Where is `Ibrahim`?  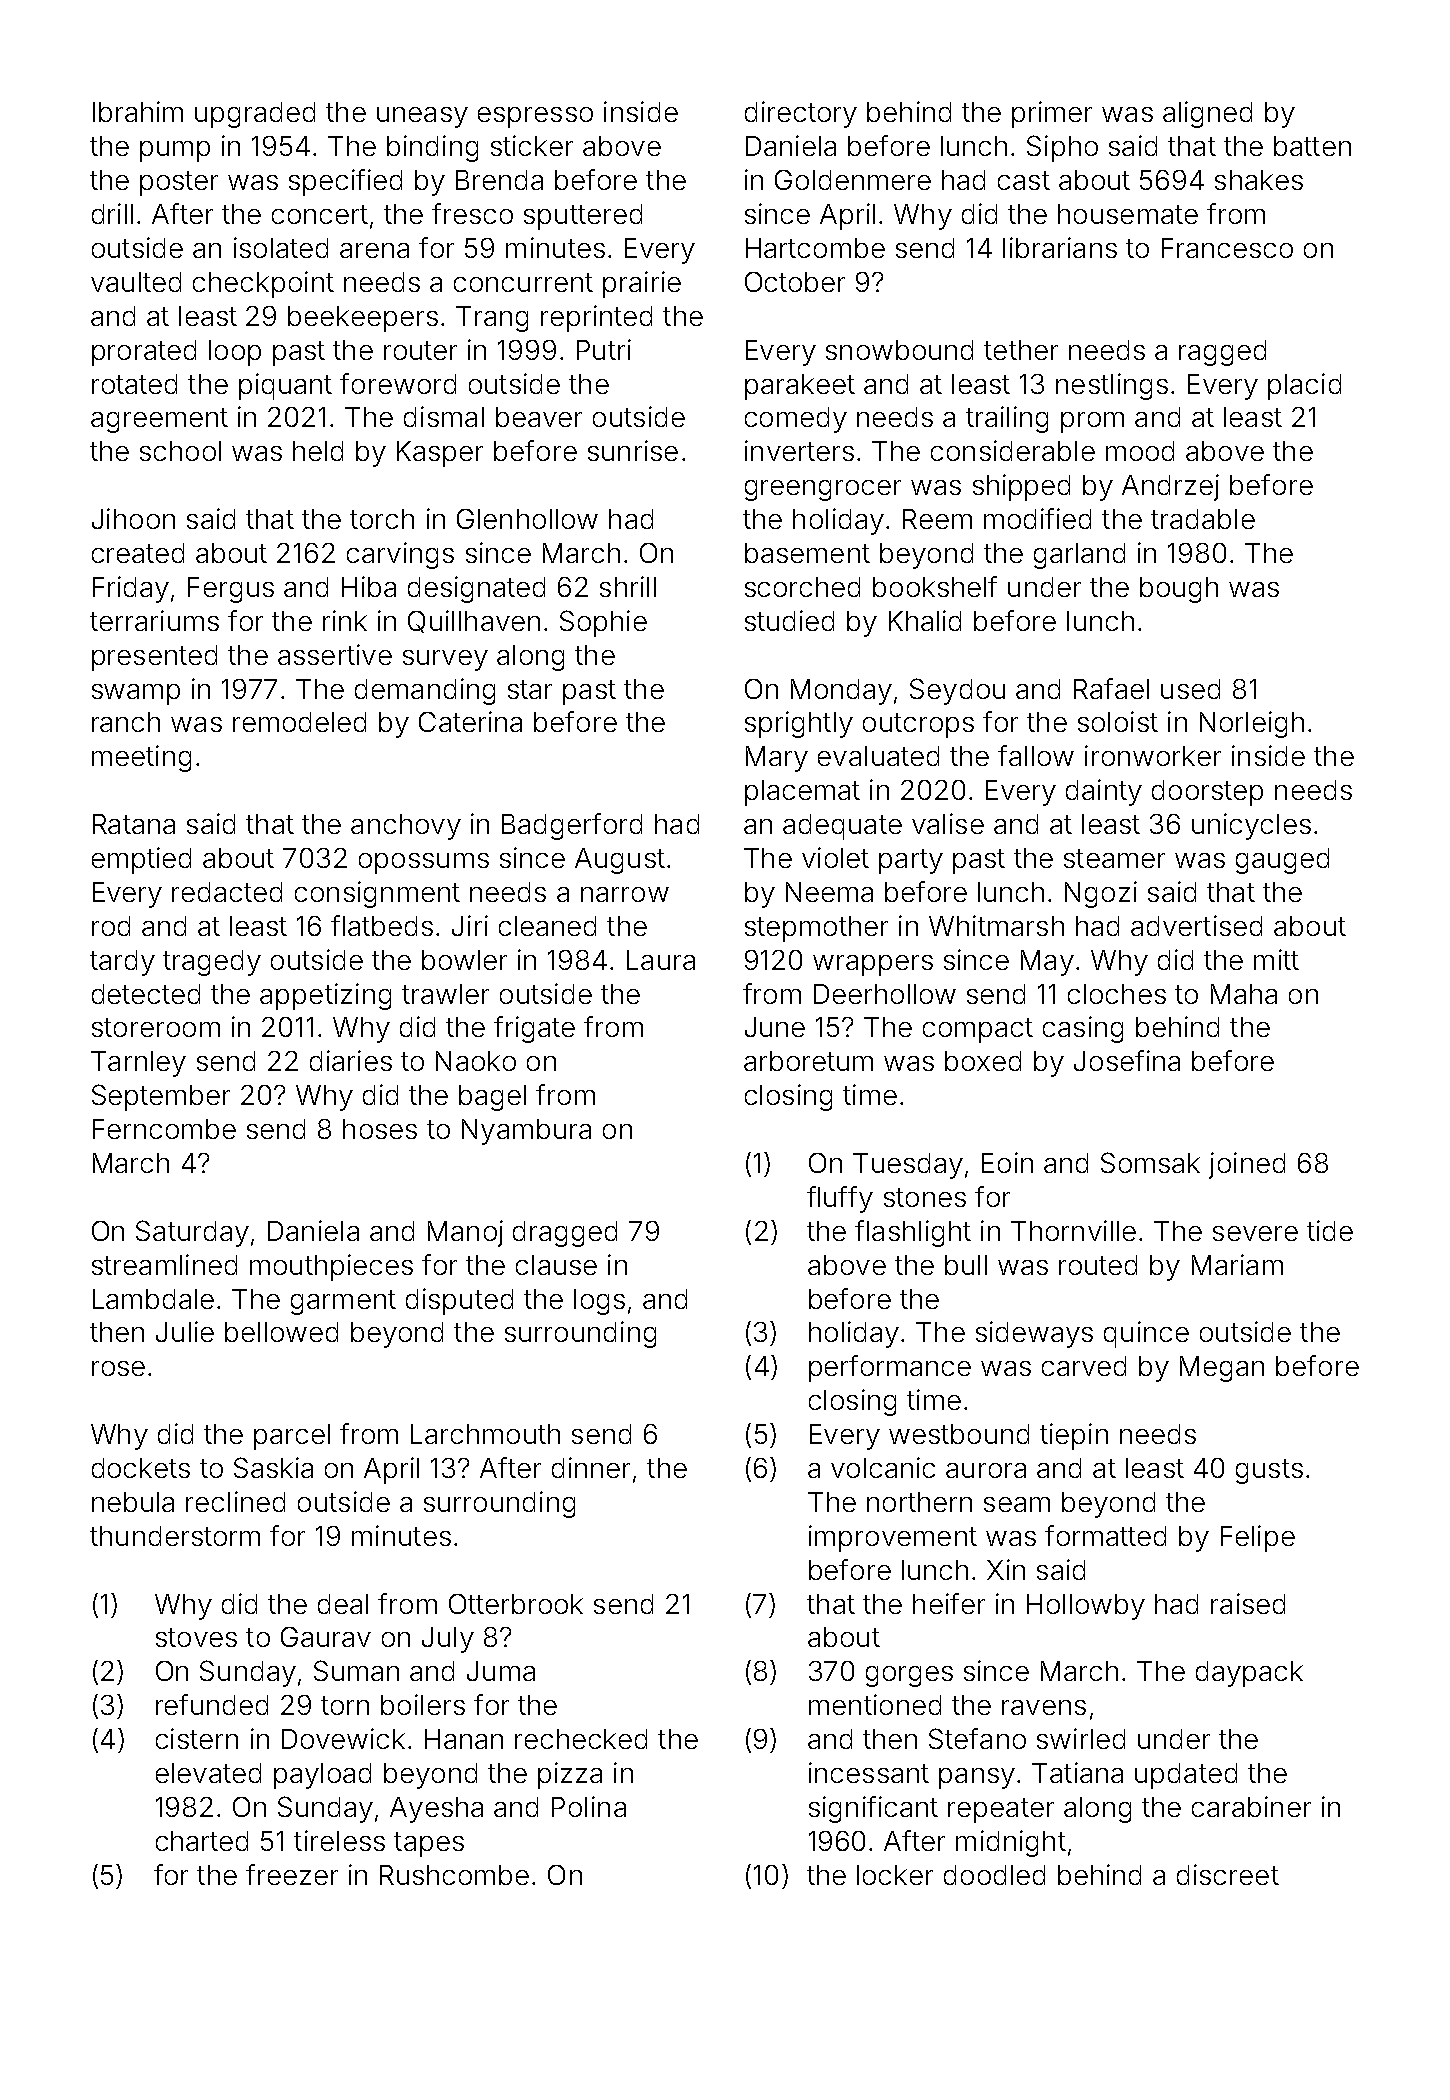
Ibrahim is located at coordinates (138, 111).
